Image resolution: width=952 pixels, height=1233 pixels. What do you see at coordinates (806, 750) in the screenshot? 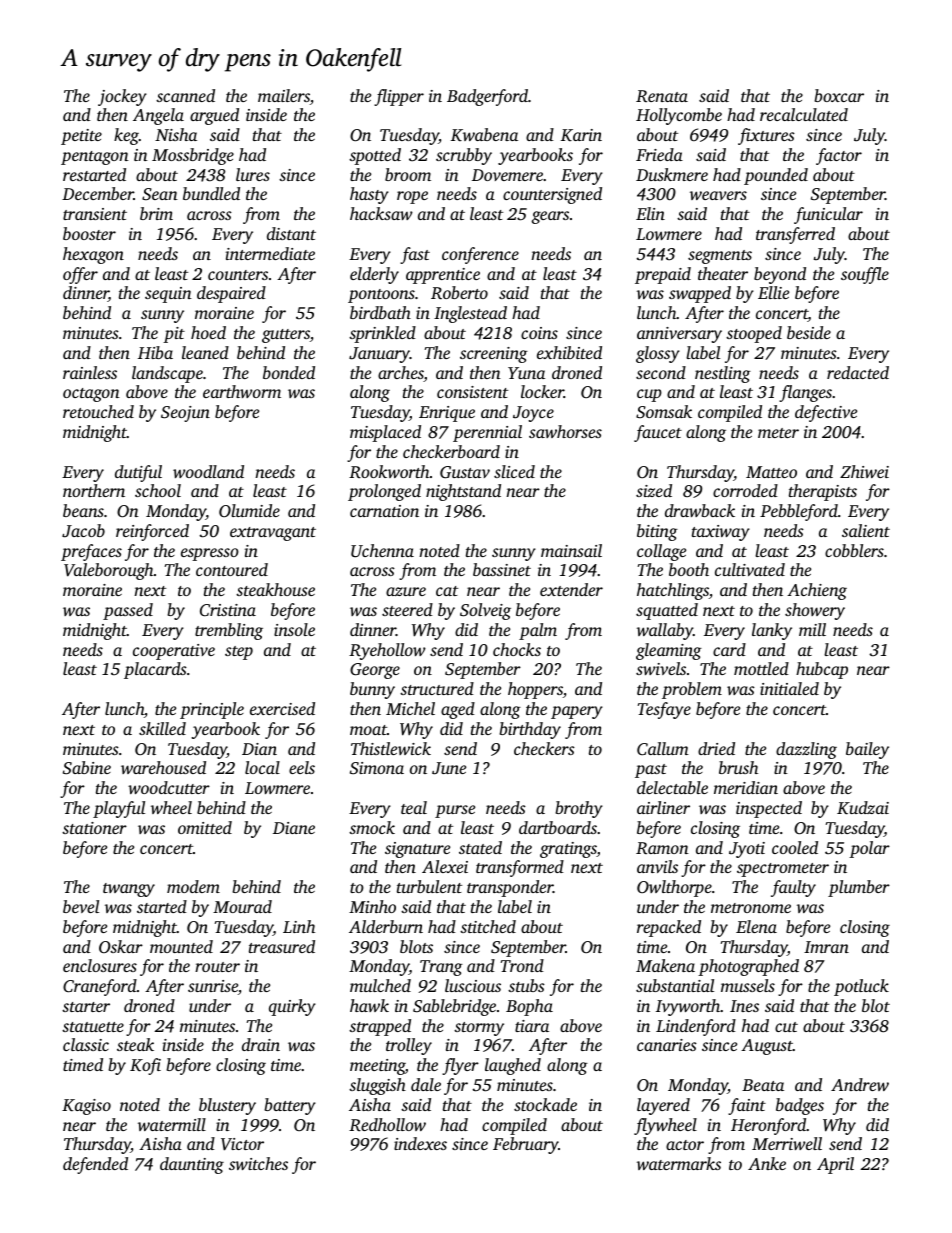
I see `dazzling` at bounding box center [806, 750].
